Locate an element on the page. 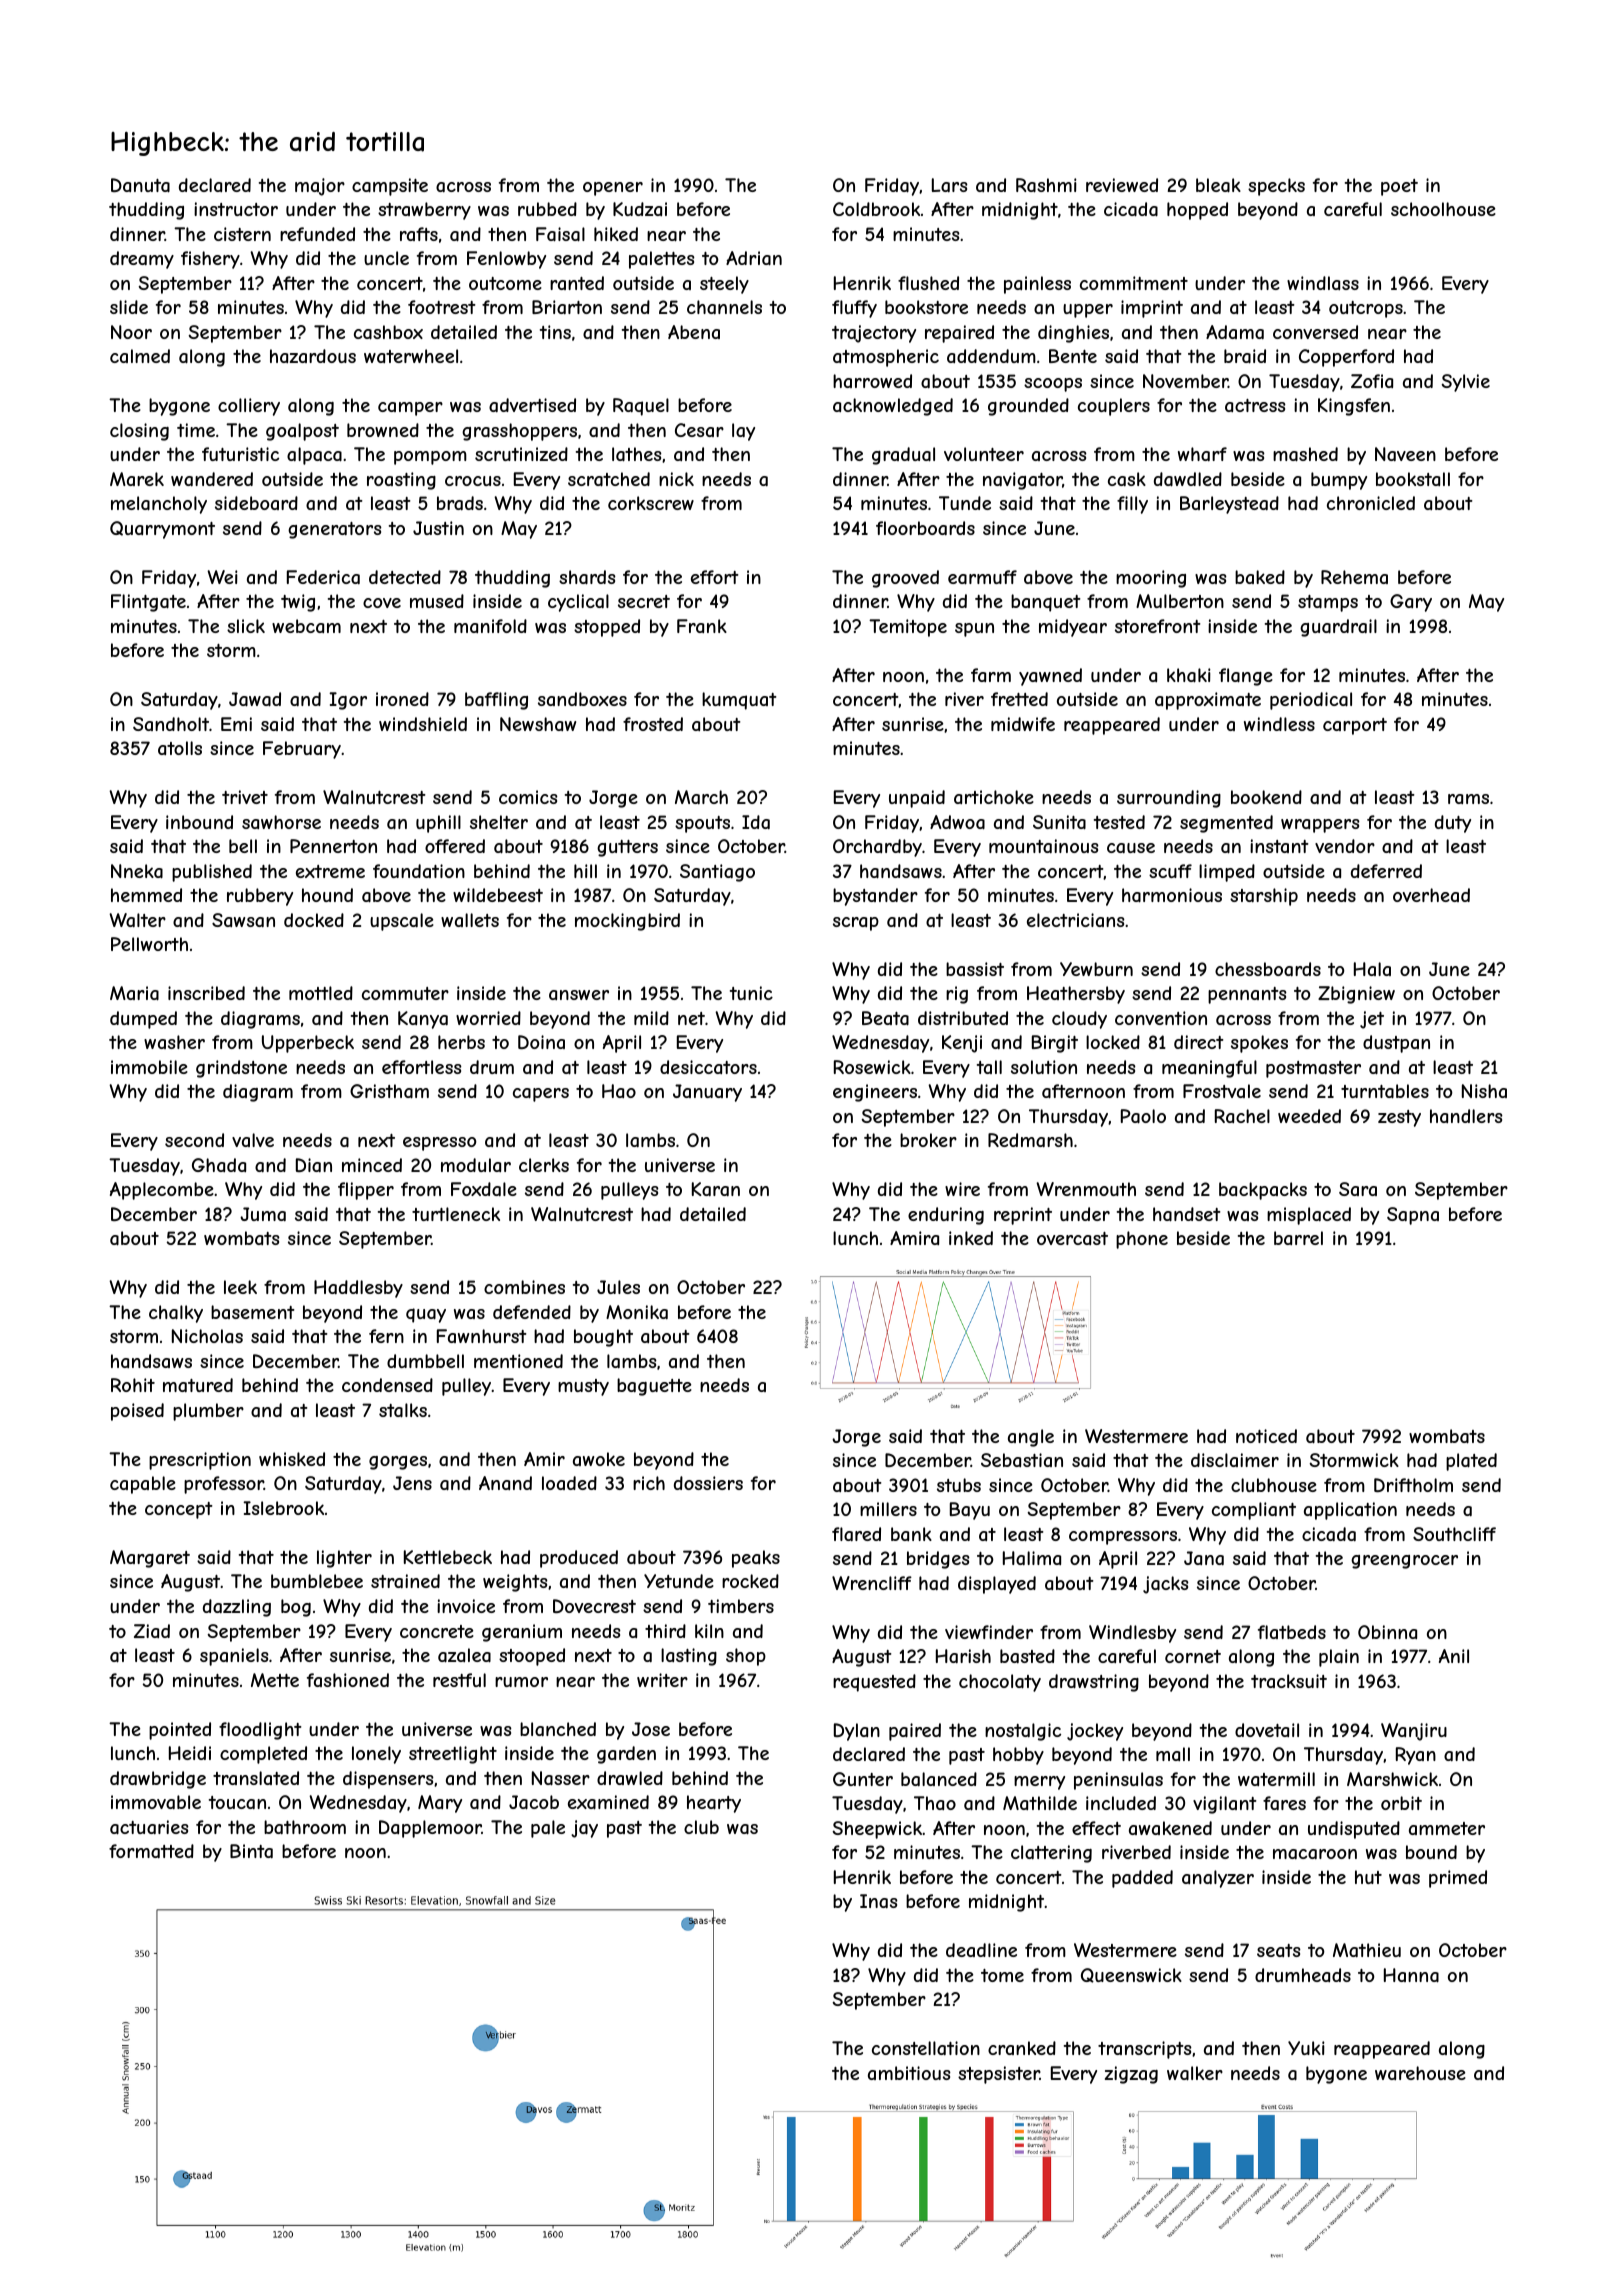 This page has height=2292, width=1620. Juma is located at coordinates (263, 1214).
